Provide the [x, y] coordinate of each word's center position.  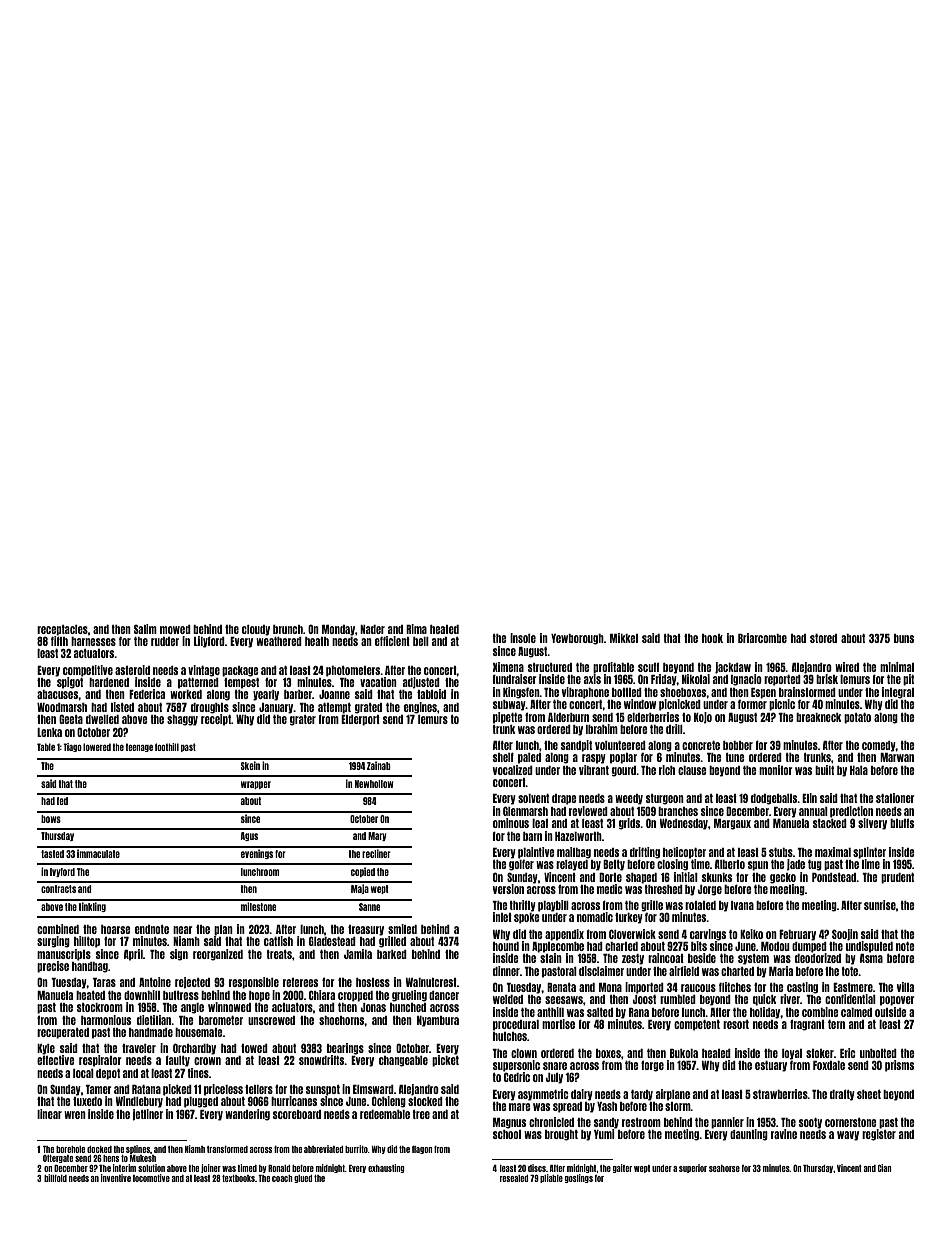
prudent [897, 878]
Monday [338, 630]
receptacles [62, 630]
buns [904, 638]
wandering [247, 1115]
